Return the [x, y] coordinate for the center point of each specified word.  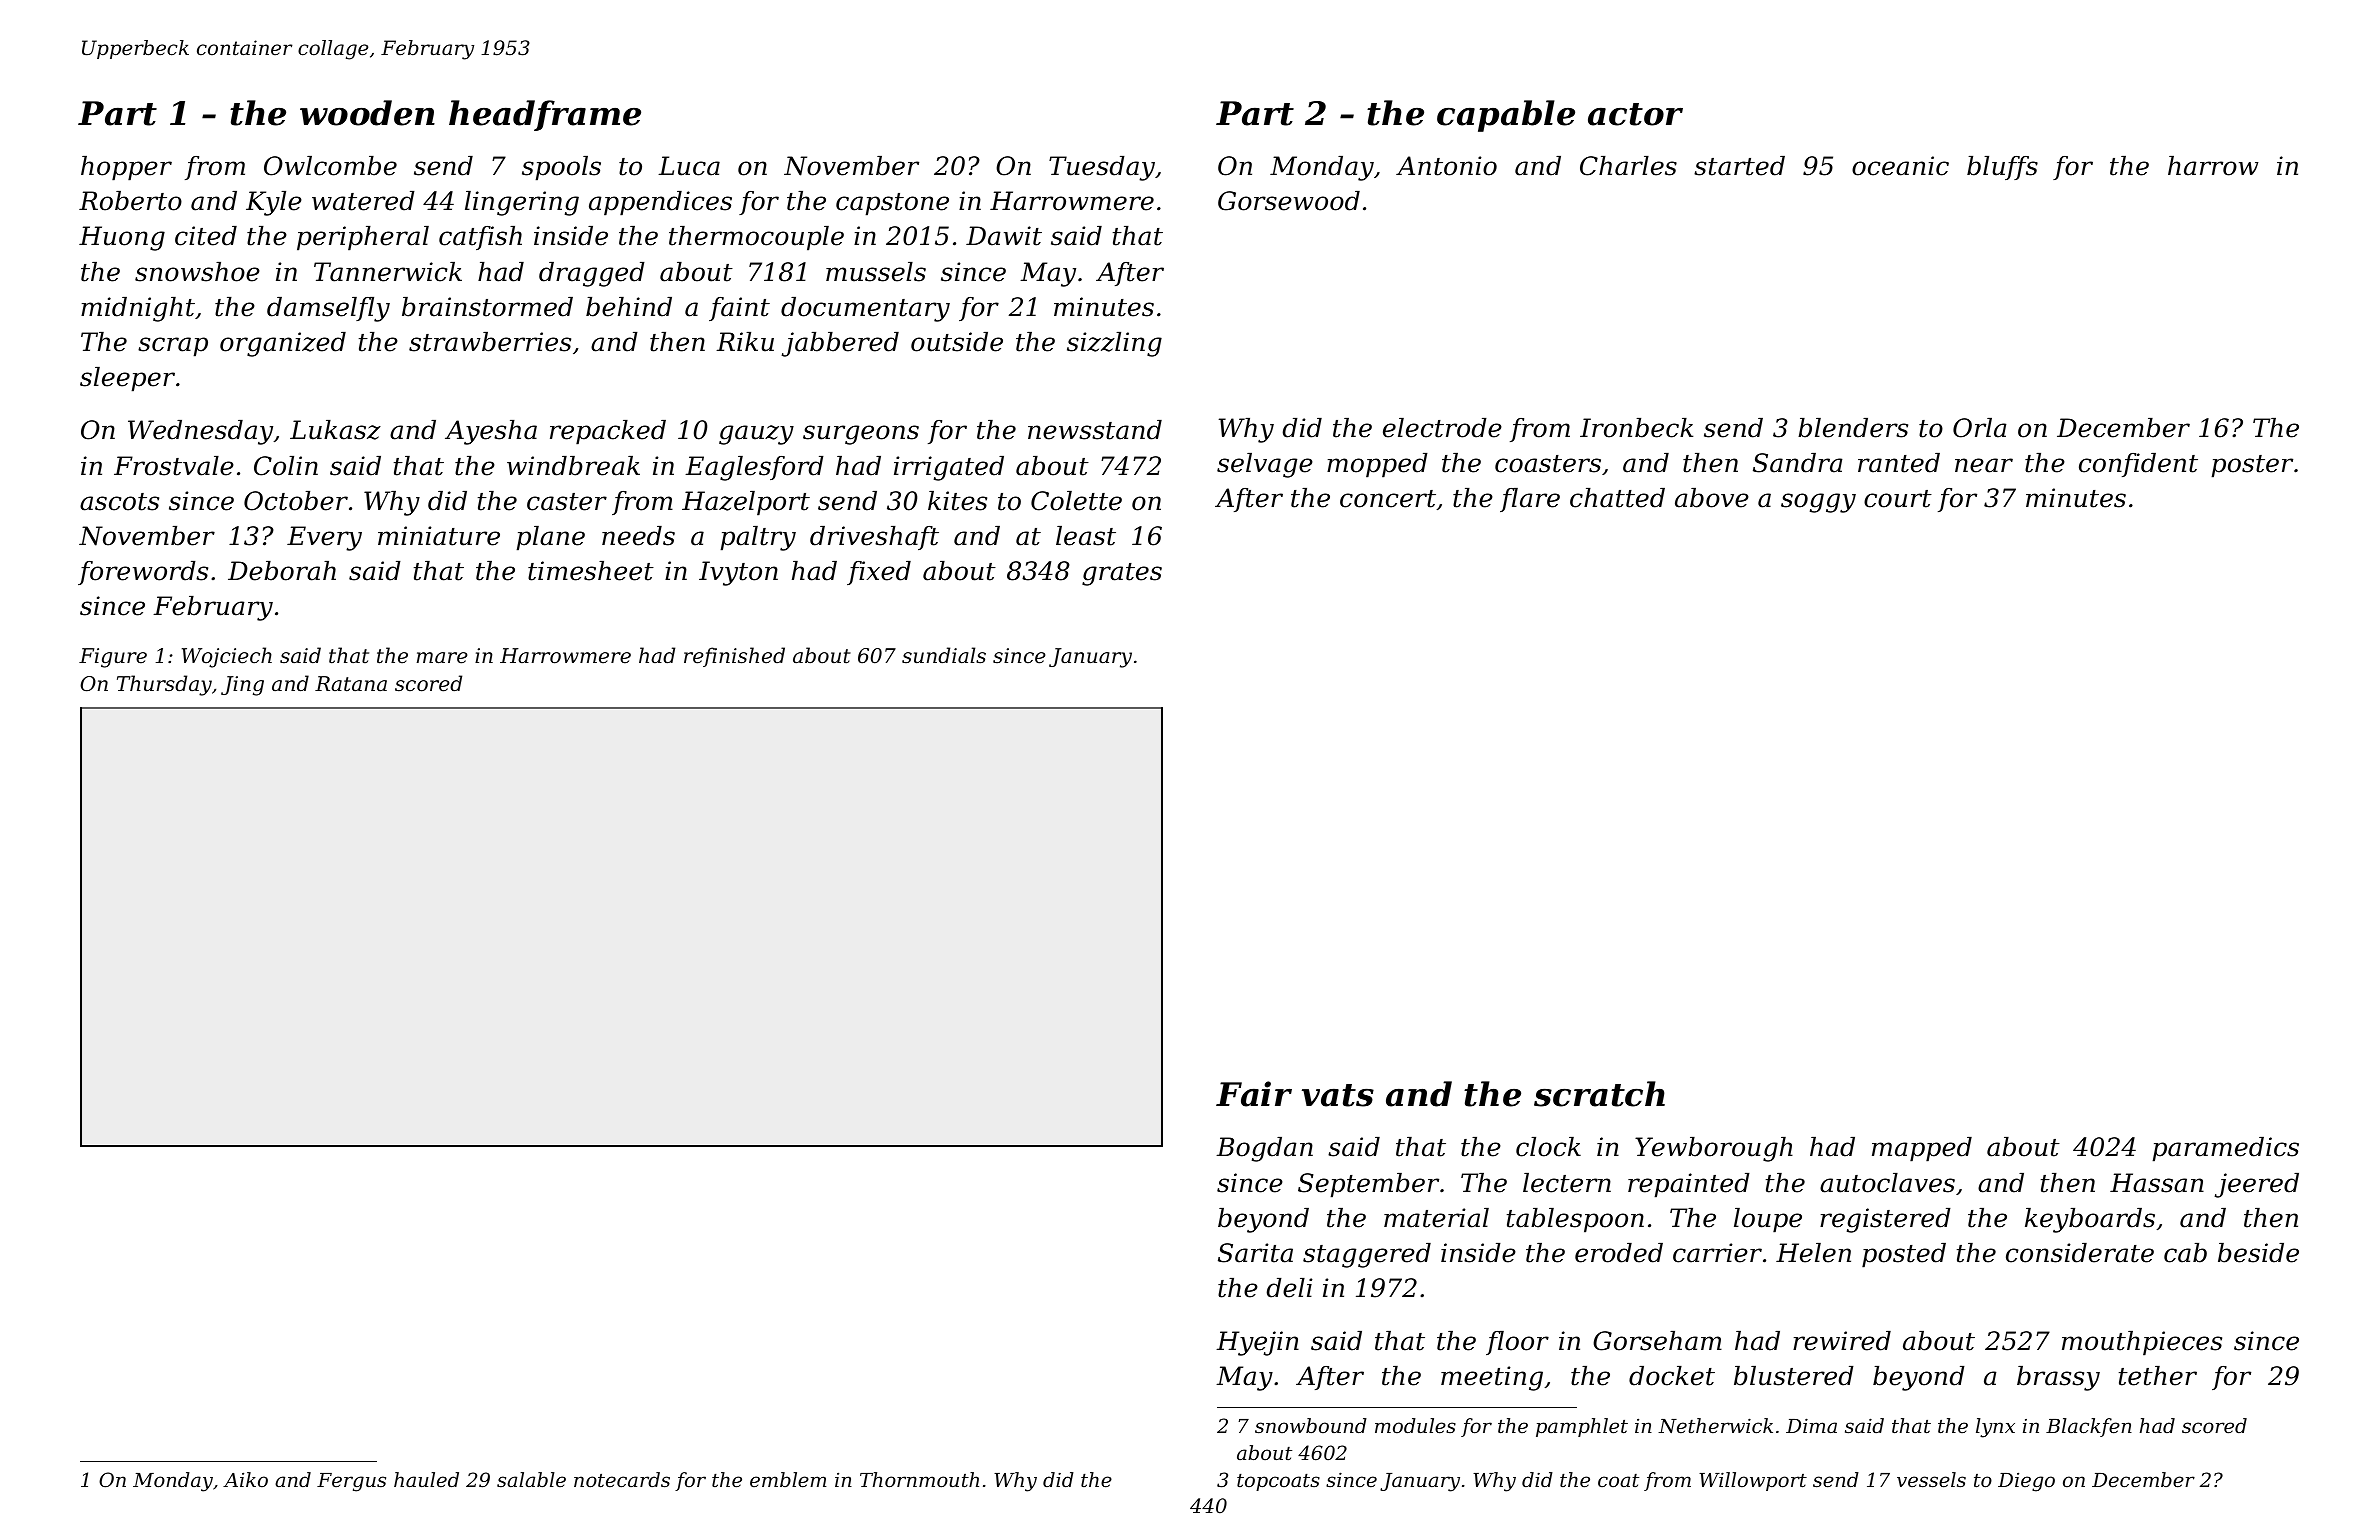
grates [1122, 574]
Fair [1254, 1094]
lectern [1567, 1183]
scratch [1599, 1094]
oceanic [1900, 166]
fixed [879, 573]
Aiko [245, 1479]
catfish [480, 238]
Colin [286, 466]
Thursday [164, 685]
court [1898, 499]
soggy [1818, 503]
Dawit [1004, 236]
